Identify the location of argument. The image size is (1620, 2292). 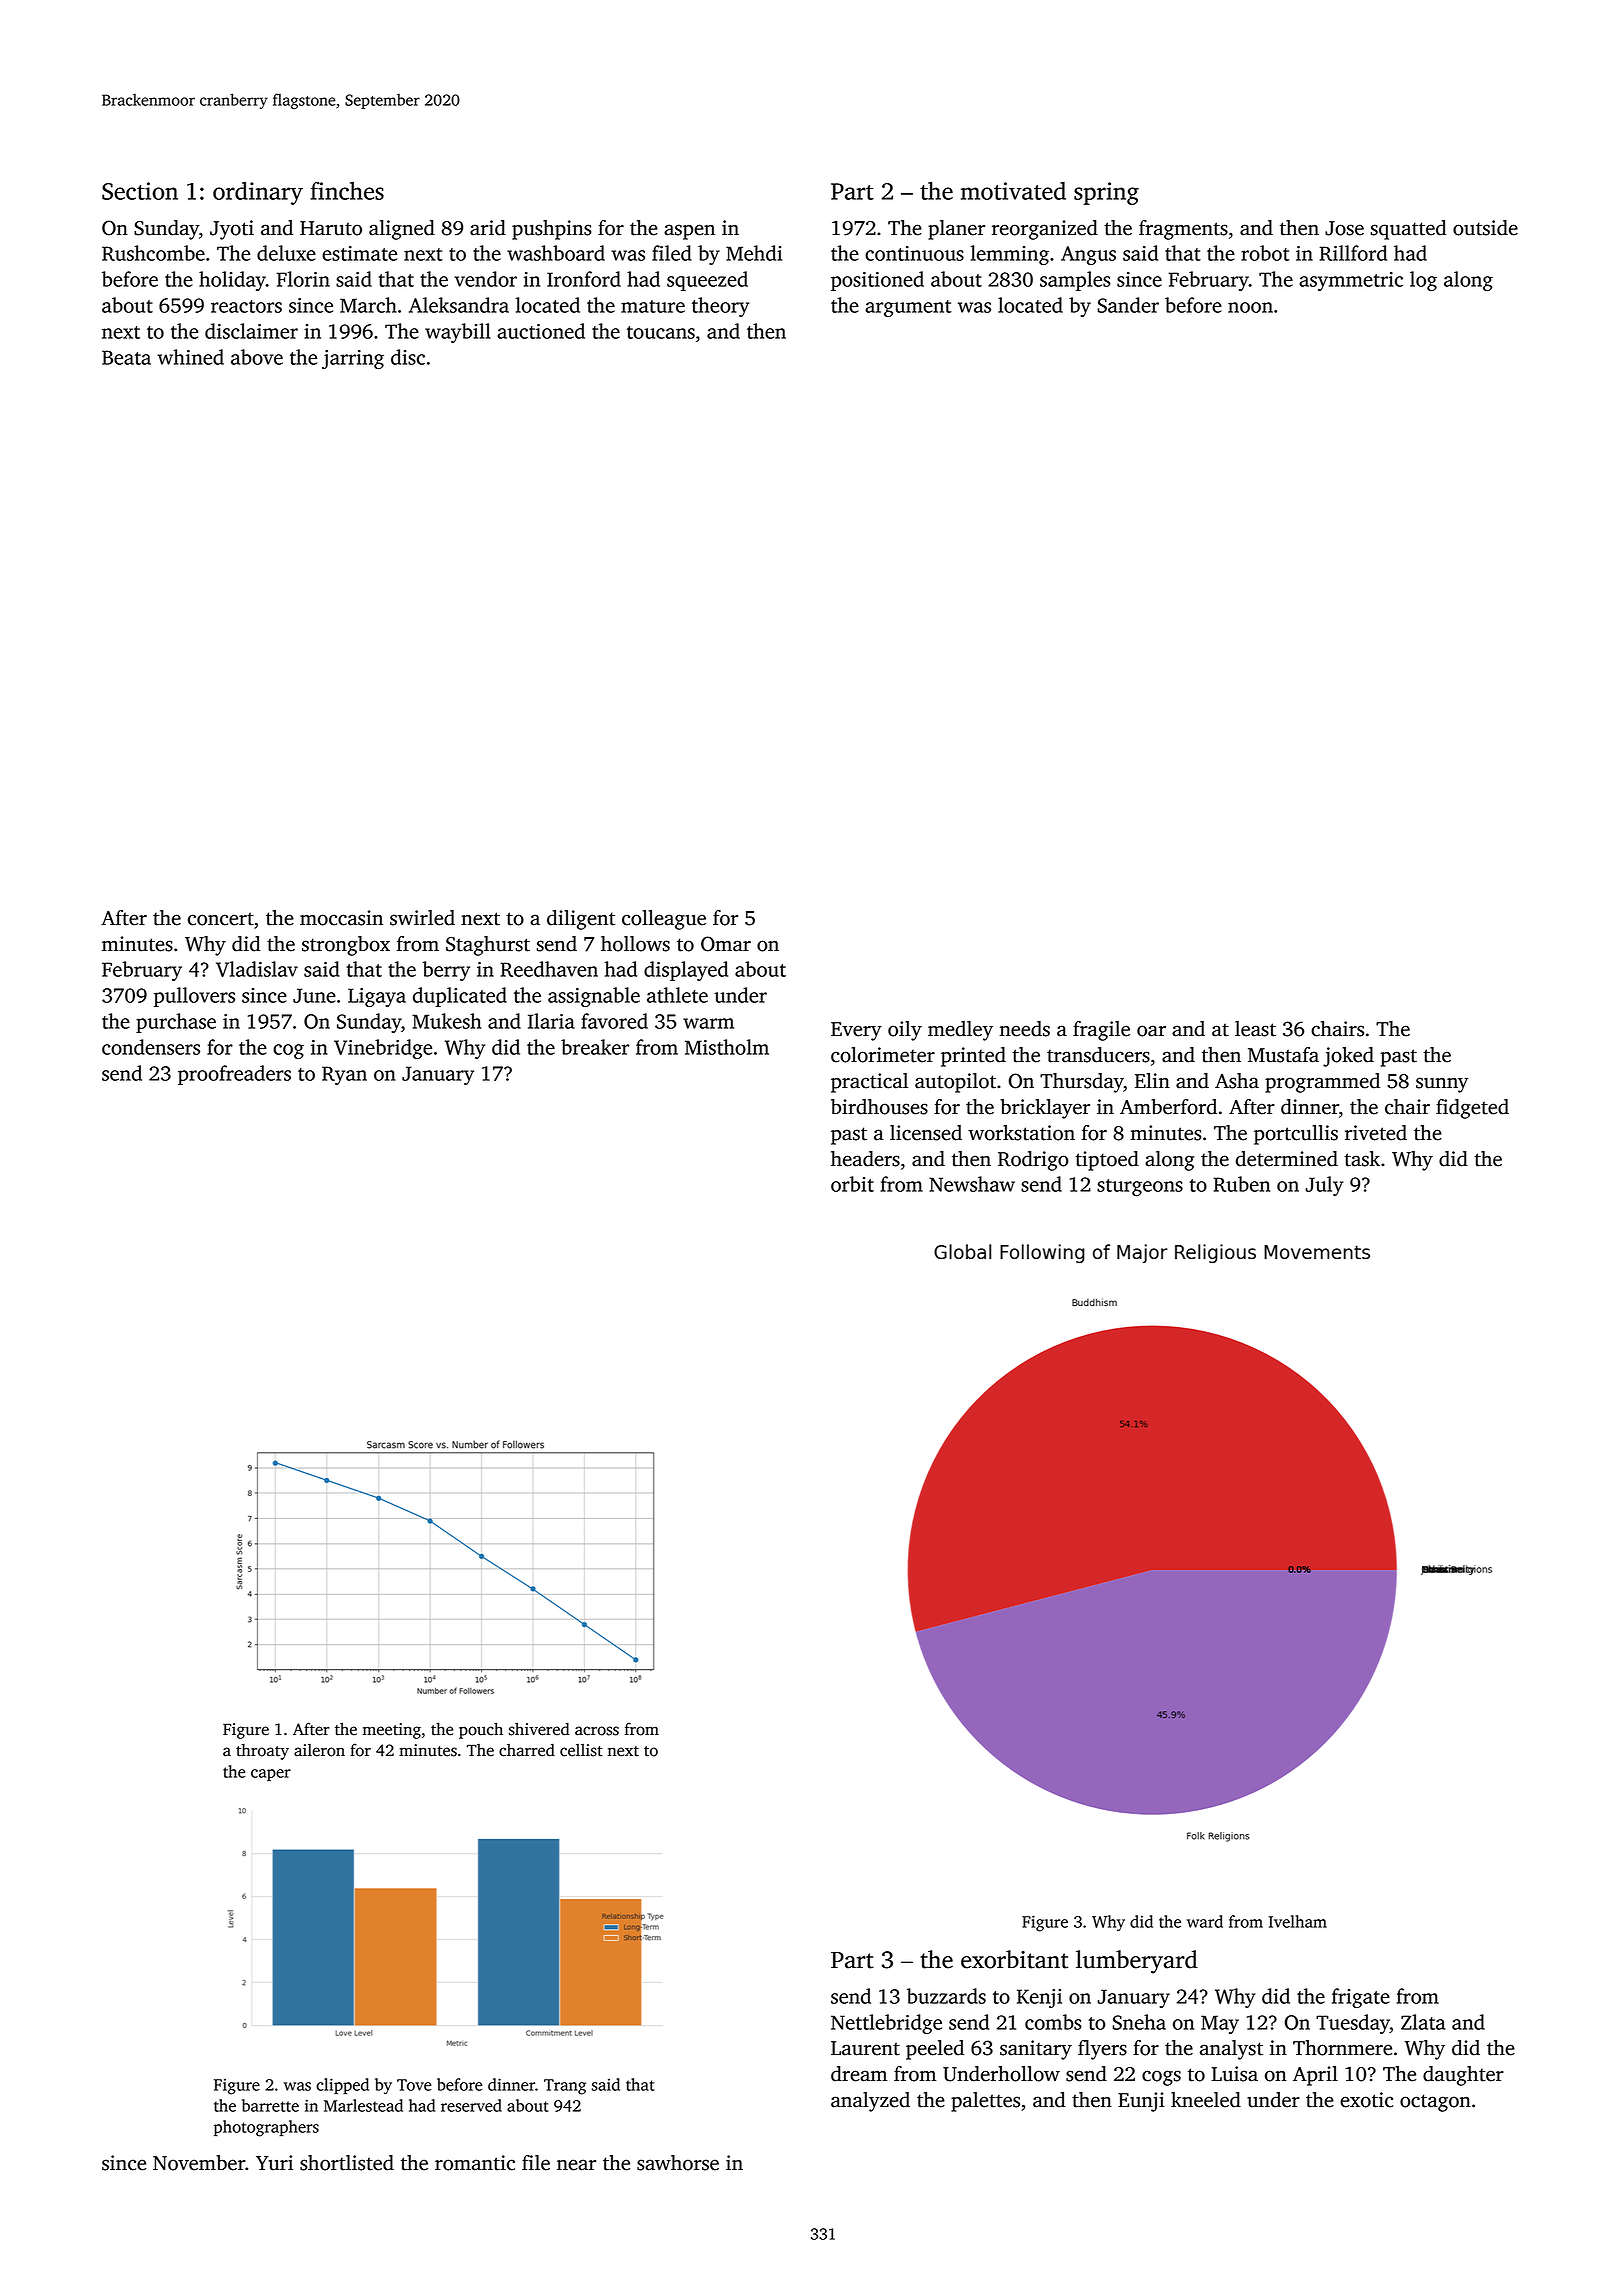
(908, 308).
